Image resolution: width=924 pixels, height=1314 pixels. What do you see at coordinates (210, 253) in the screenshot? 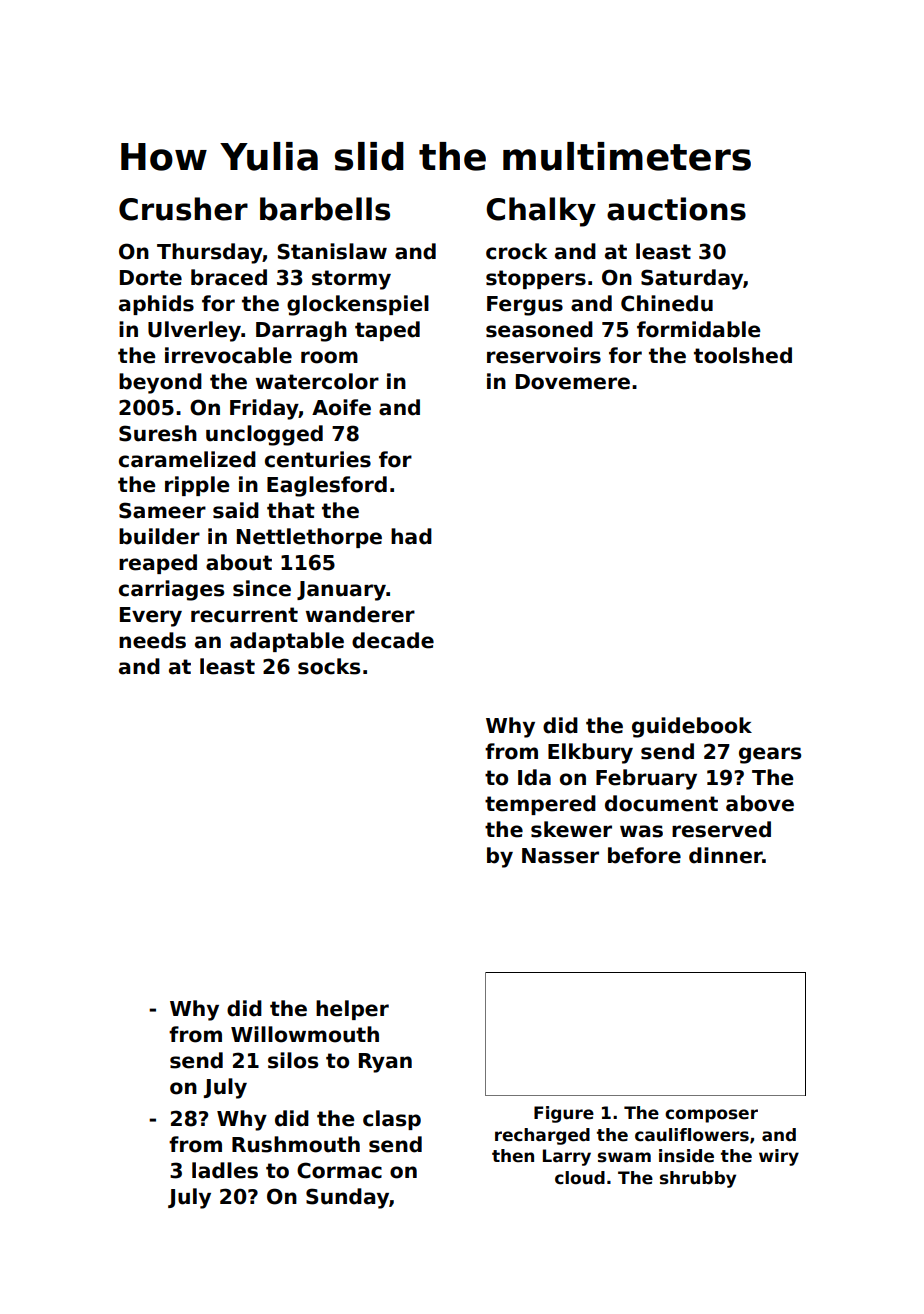
I see `Thursday` at bounding box center [210, 253].
